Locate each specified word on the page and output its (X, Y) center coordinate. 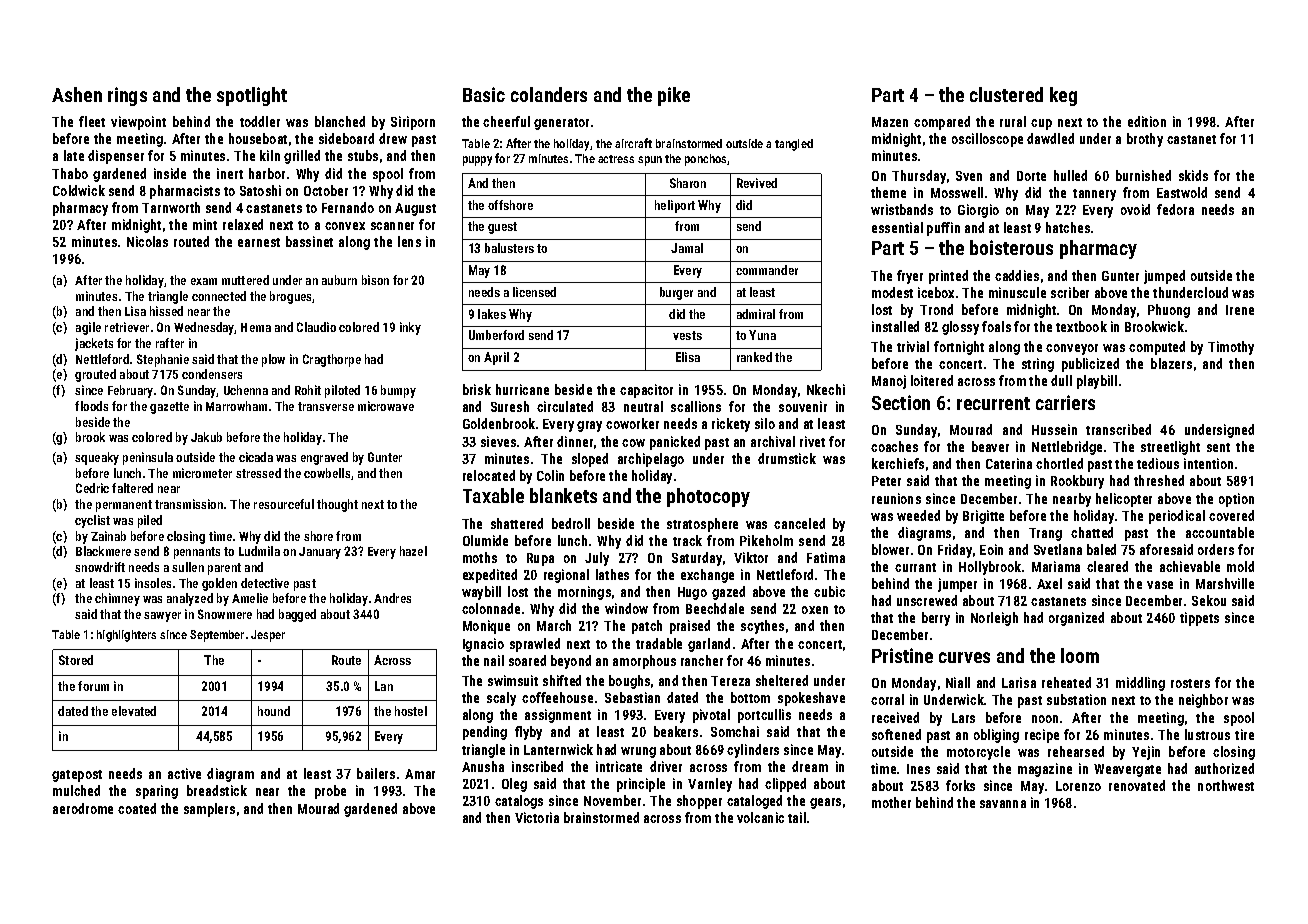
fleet (92, 121)
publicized (1090, 365)
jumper (957, 585)
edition (1147, 121)
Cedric (92, 488)
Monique (486, 627)
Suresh (510, 406)
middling (1140, 684)
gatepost (77, 776)
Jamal (687, 248)
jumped (1164, 277)
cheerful (506, 121)
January (320, 553)
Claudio (316, 327)
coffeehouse (557, 697)
